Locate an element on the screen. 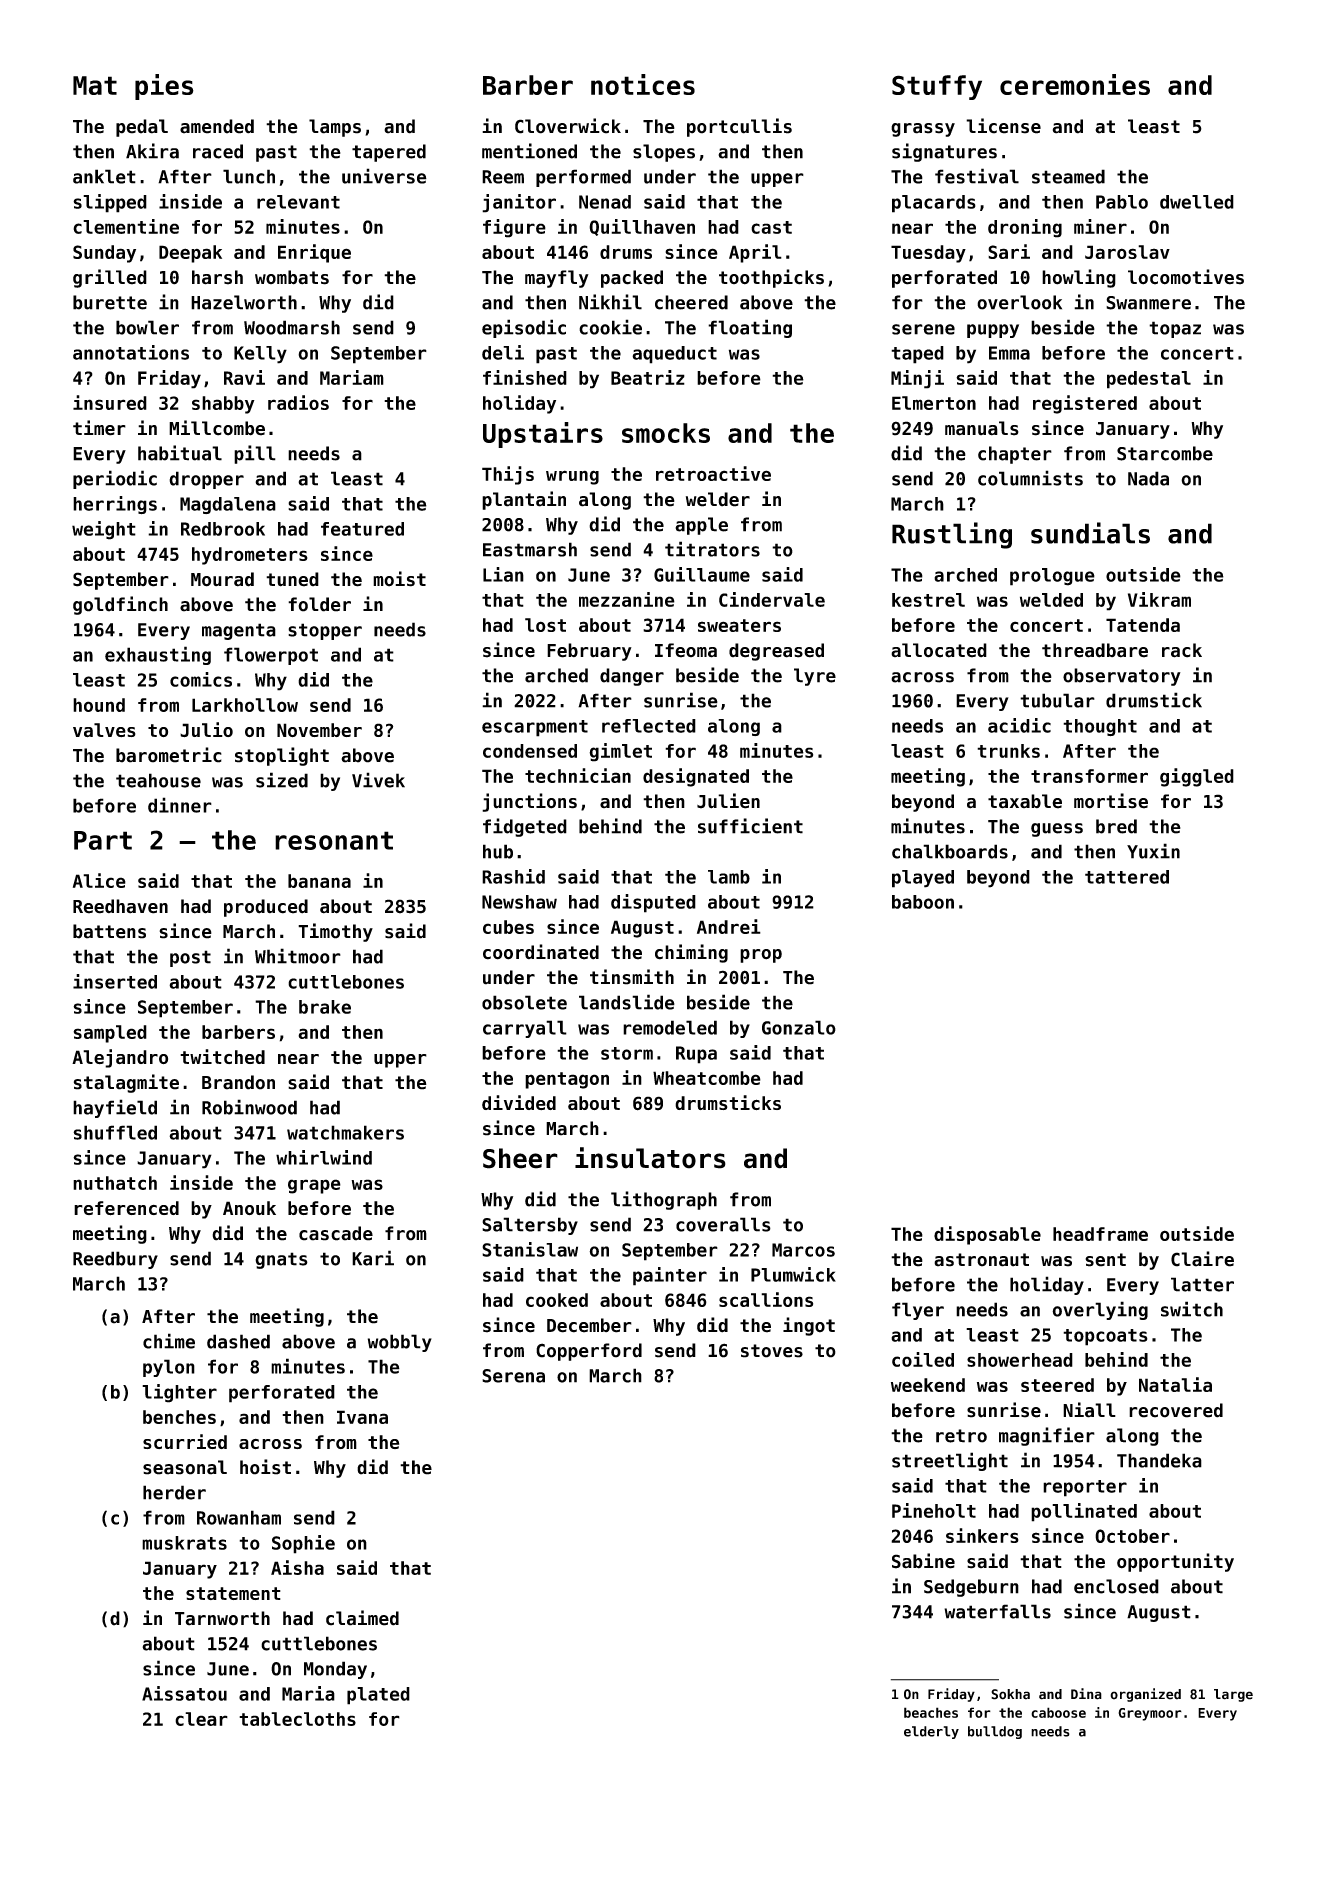 The image size is (1328, 1878). Copperford is located at coordinates (589, 1352).
